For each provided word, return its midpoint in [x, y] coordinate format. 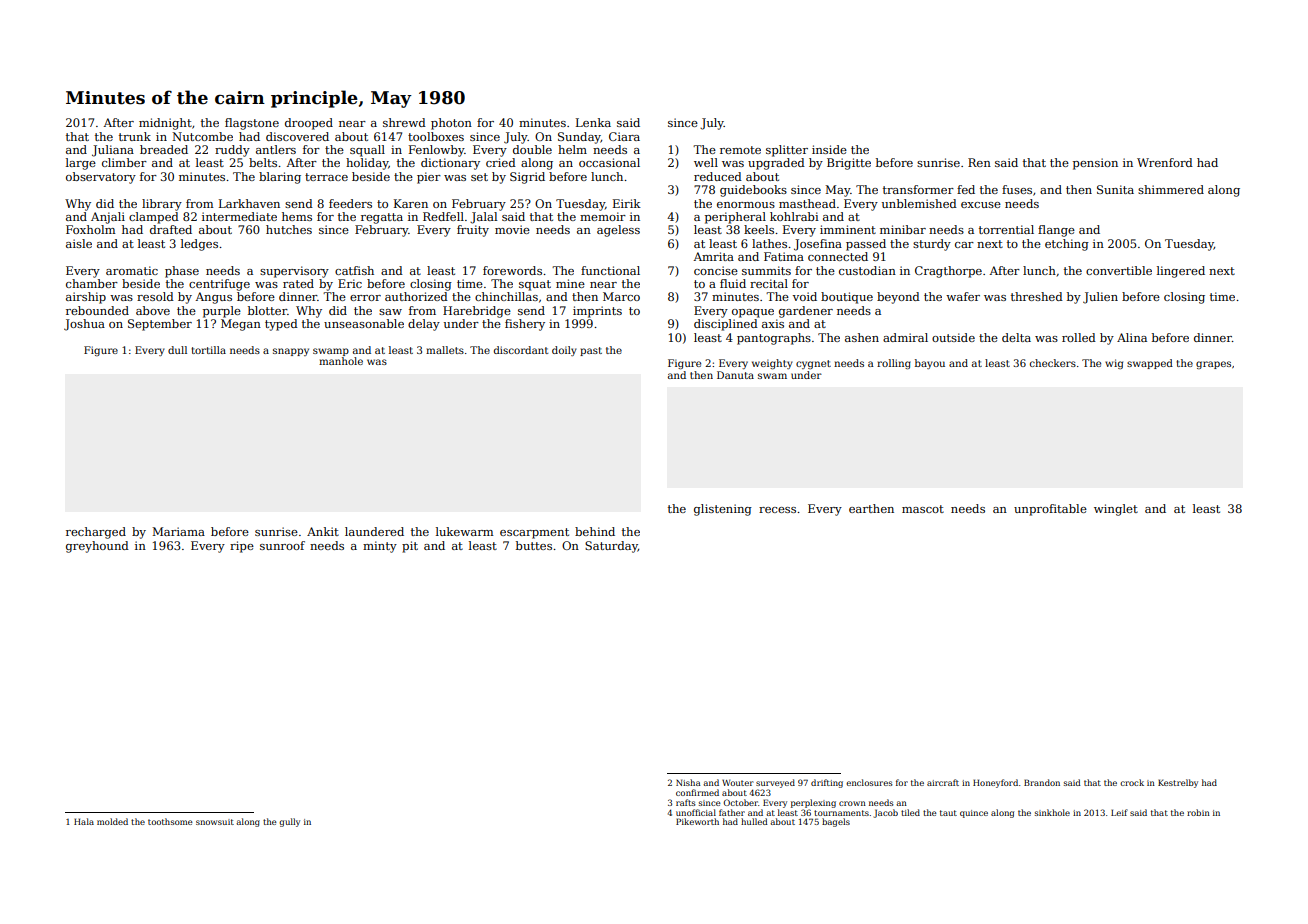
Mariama [178, 531]
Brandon [1042, 782]
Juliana [113, 151]
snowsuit [215, 822]
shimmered [1171, 189]
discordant [521, 350]
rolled [1079, 337]
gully [289, 822]
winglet [1116, 510]
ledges [199, 245]
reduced [718, 176]
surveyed [775, 783]
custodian [867, 270]
